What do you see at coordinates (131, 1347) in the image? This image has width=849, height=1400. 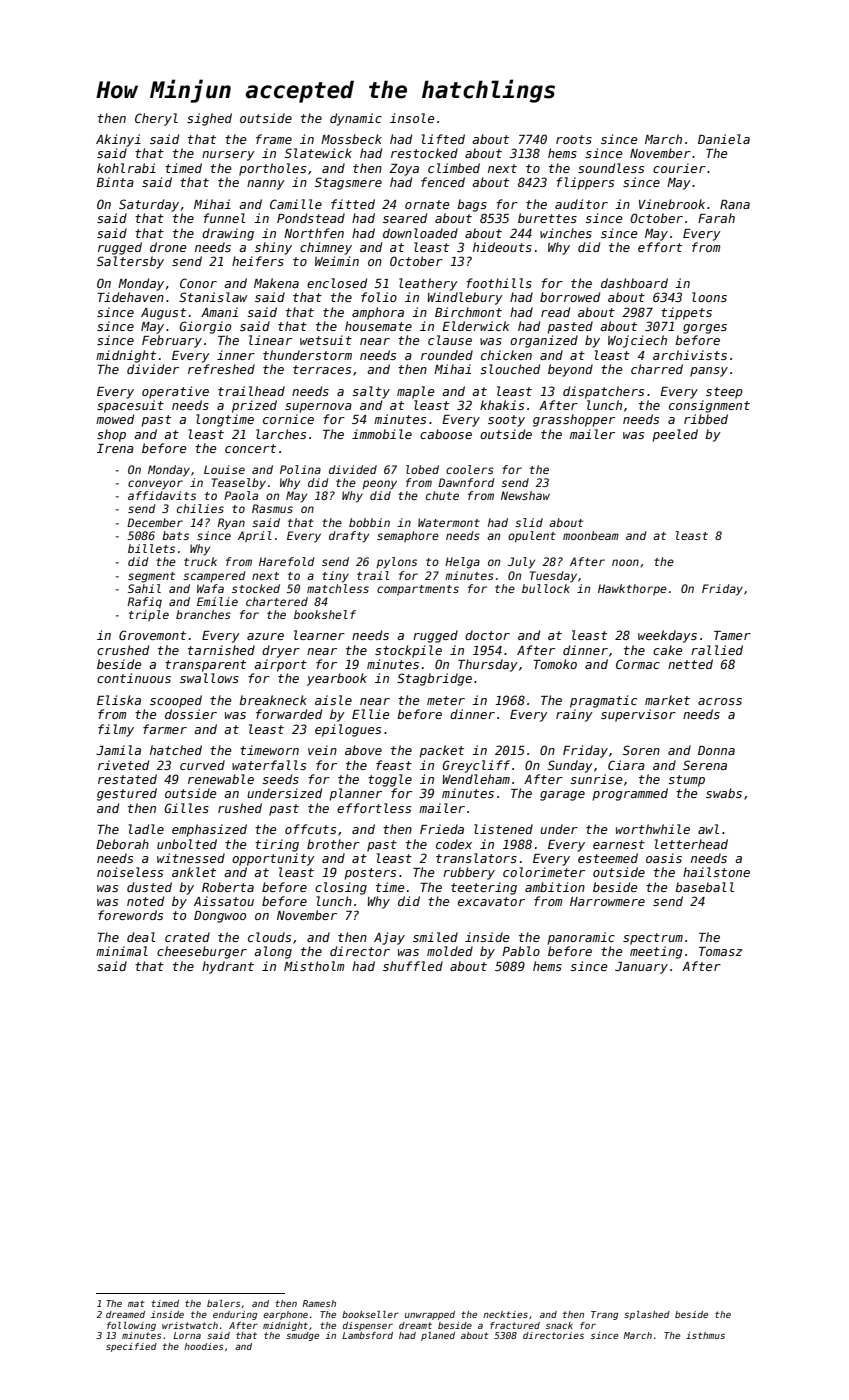 I see `specified` at bounding box center [131, 1347].
